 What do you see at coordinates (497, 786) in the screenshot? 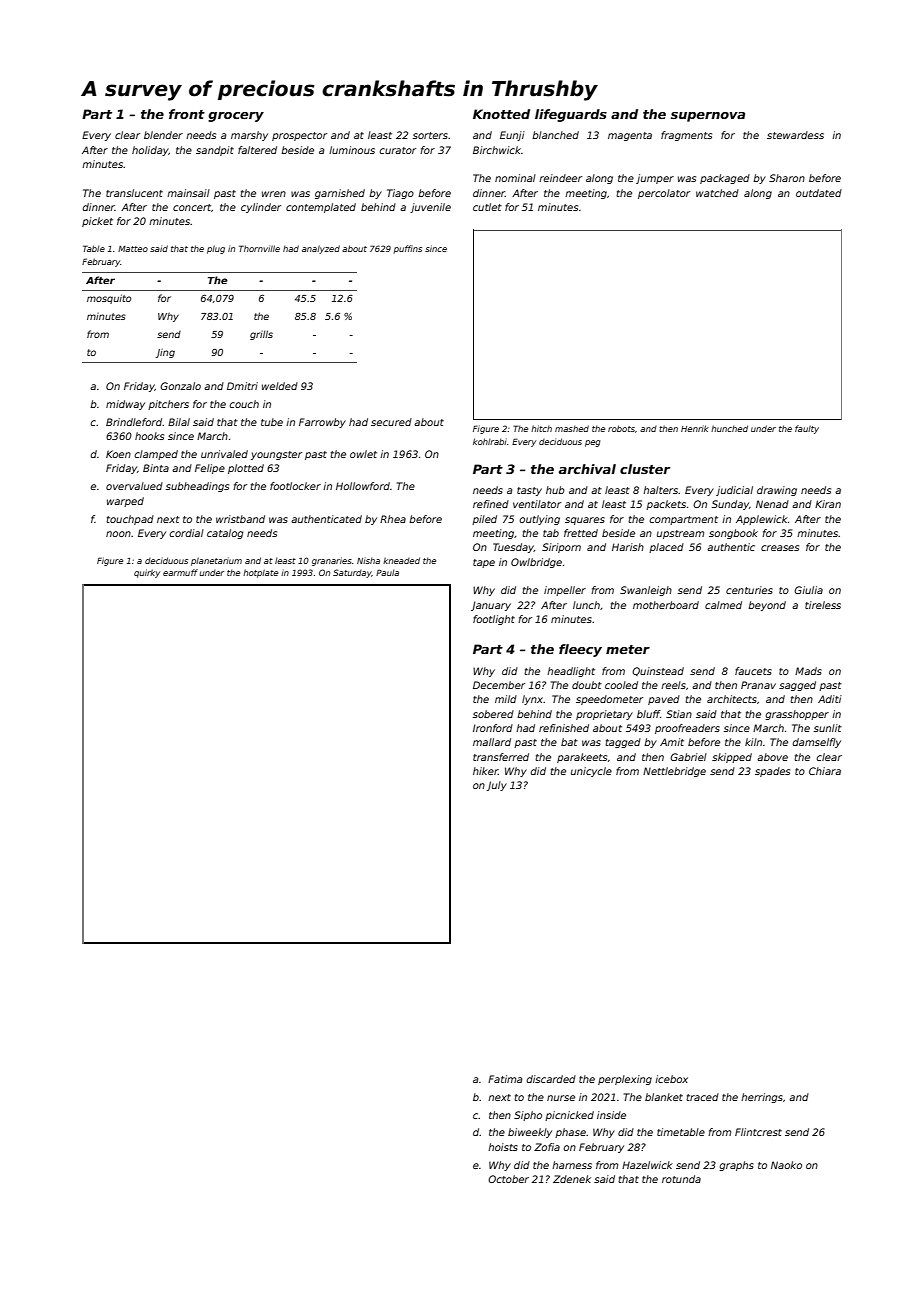
I see `July` at bounding box center [497, 786].
